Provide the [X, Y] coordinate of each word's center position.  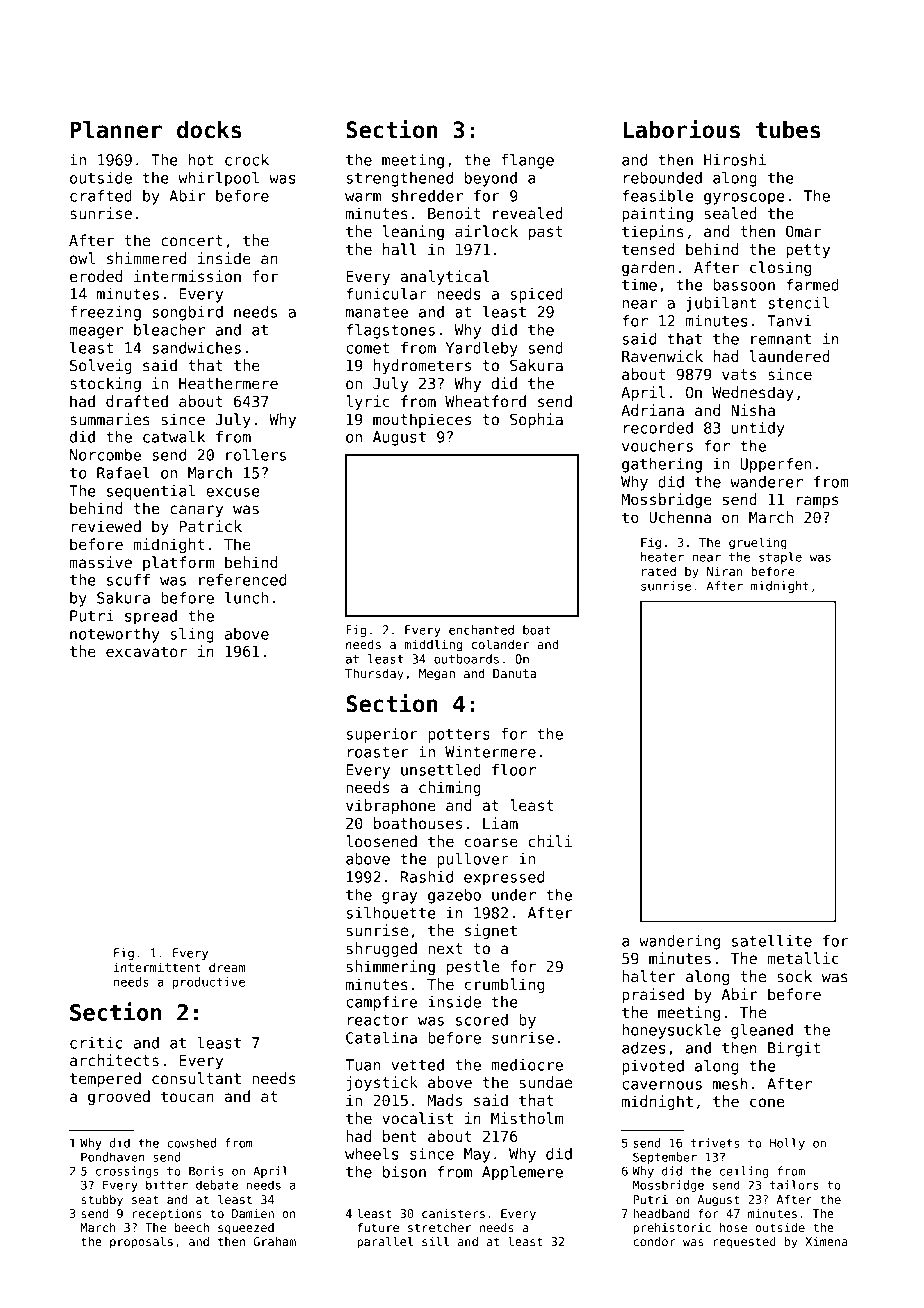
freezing [105, 313]
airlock [486, 231]
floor [514, 770]
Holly [787, 1144]
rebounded [663, 178]
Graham [274, 1241]
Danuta [514, 673]
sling [192, 635]
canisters [453, 1213]
